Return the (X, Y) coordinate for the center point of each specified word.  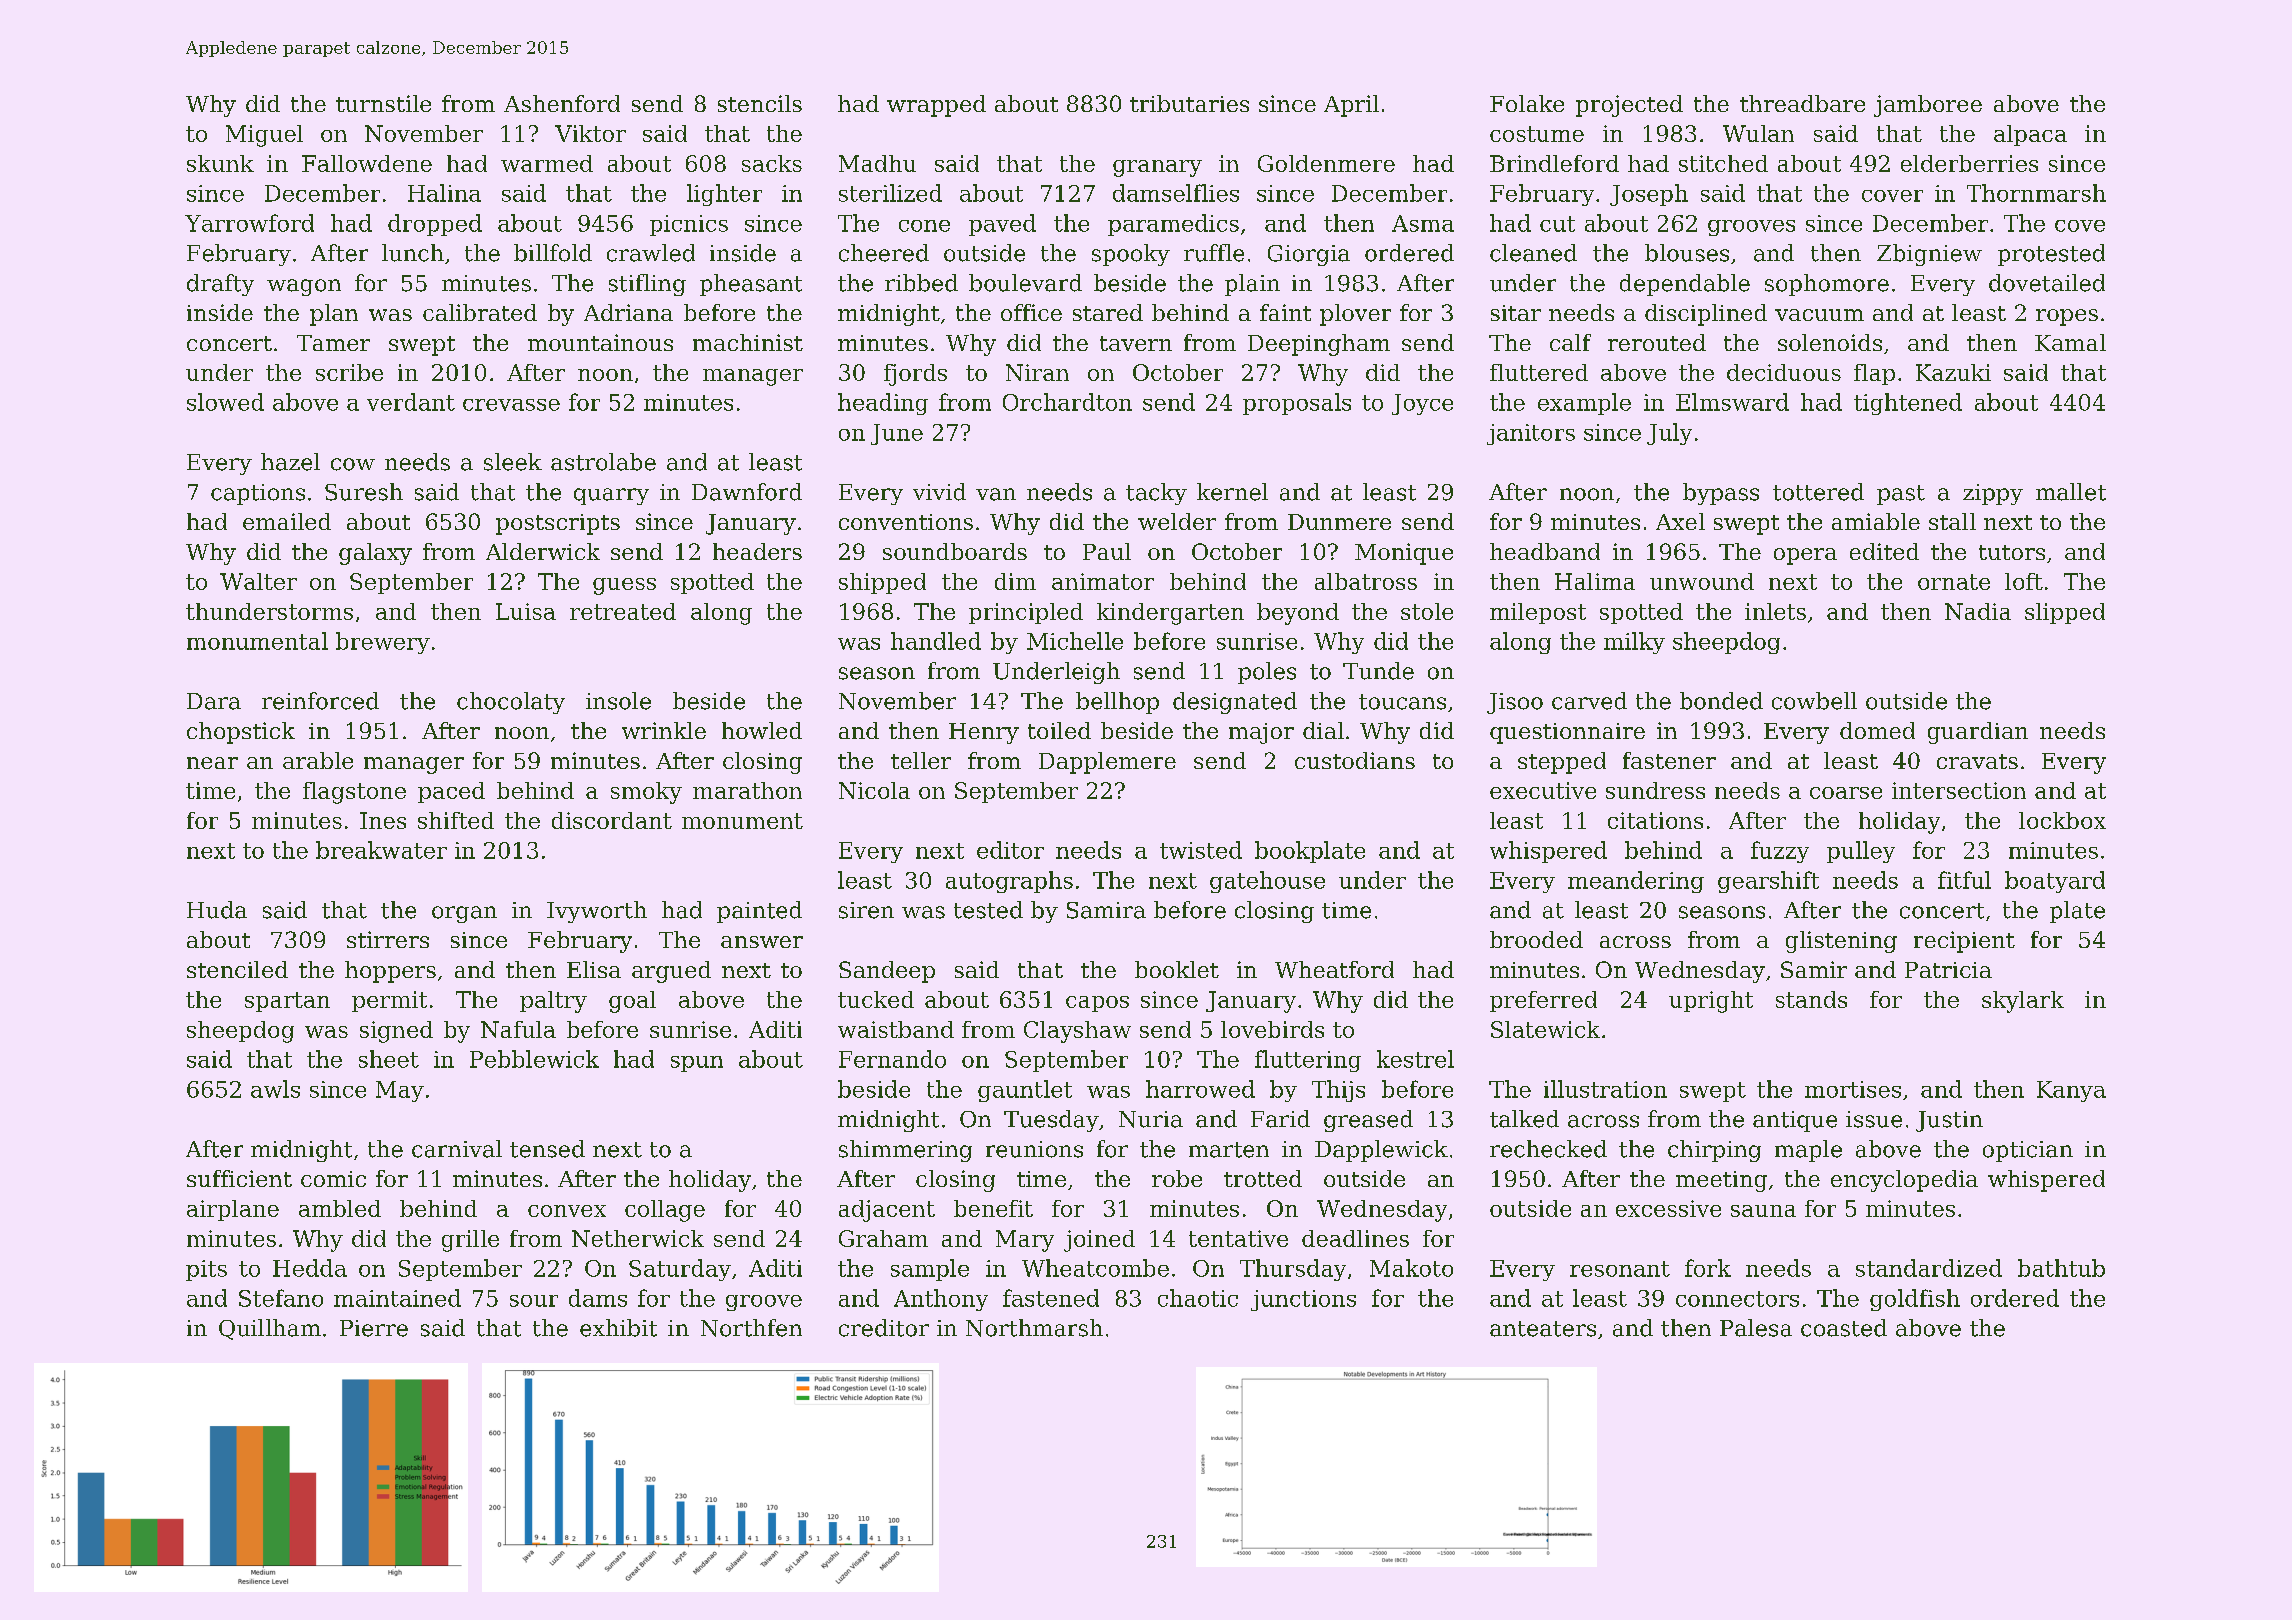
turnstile (383, 103)
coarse (1846, 793)
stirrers (388, 939)
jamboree (1928, 106)
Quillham (270, 1329)
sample (930, 1270)
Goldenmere (1326, 163)
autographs (1009, 882)
